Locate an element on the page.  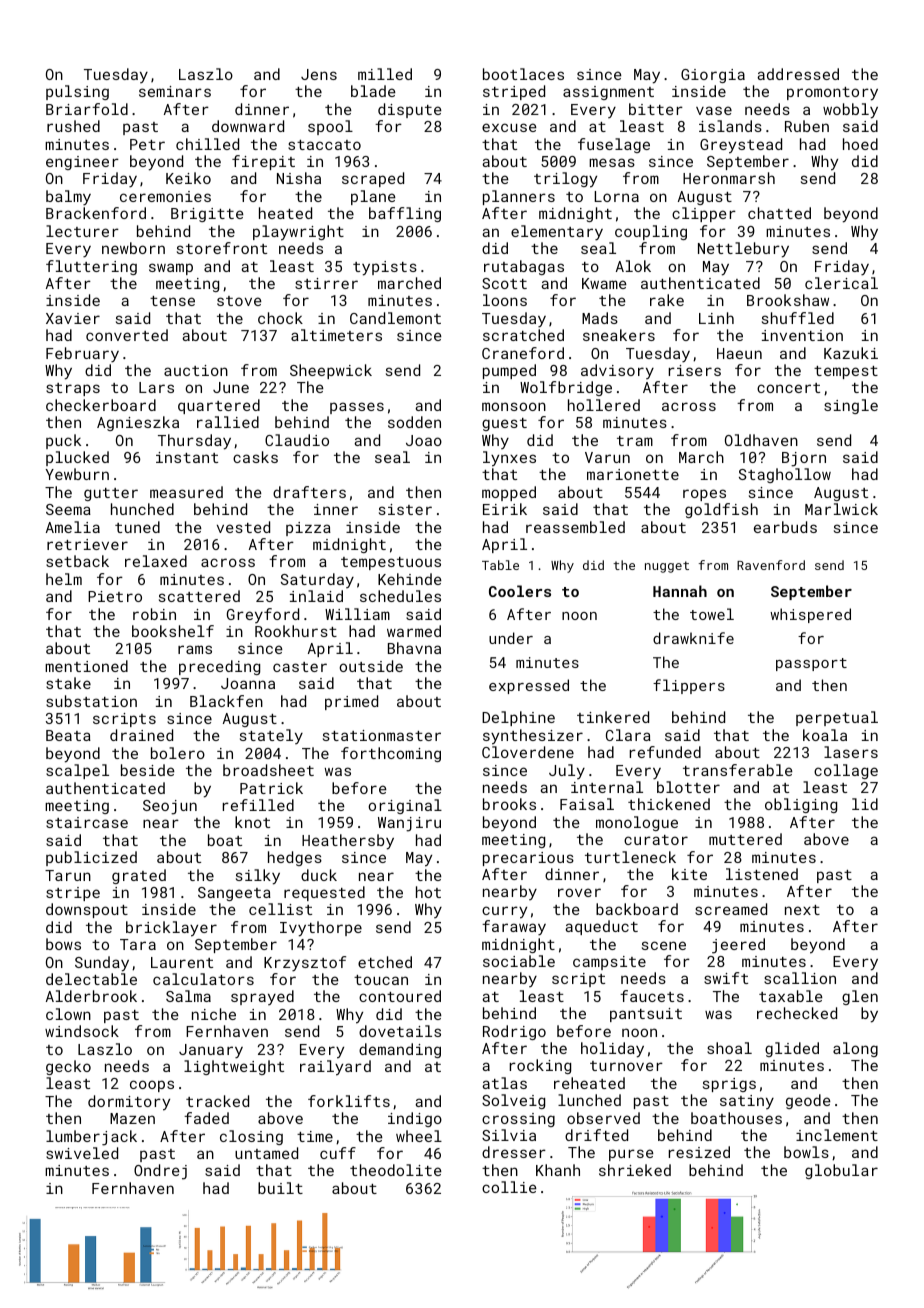
Pietro is located at coordinates (115, 596).
